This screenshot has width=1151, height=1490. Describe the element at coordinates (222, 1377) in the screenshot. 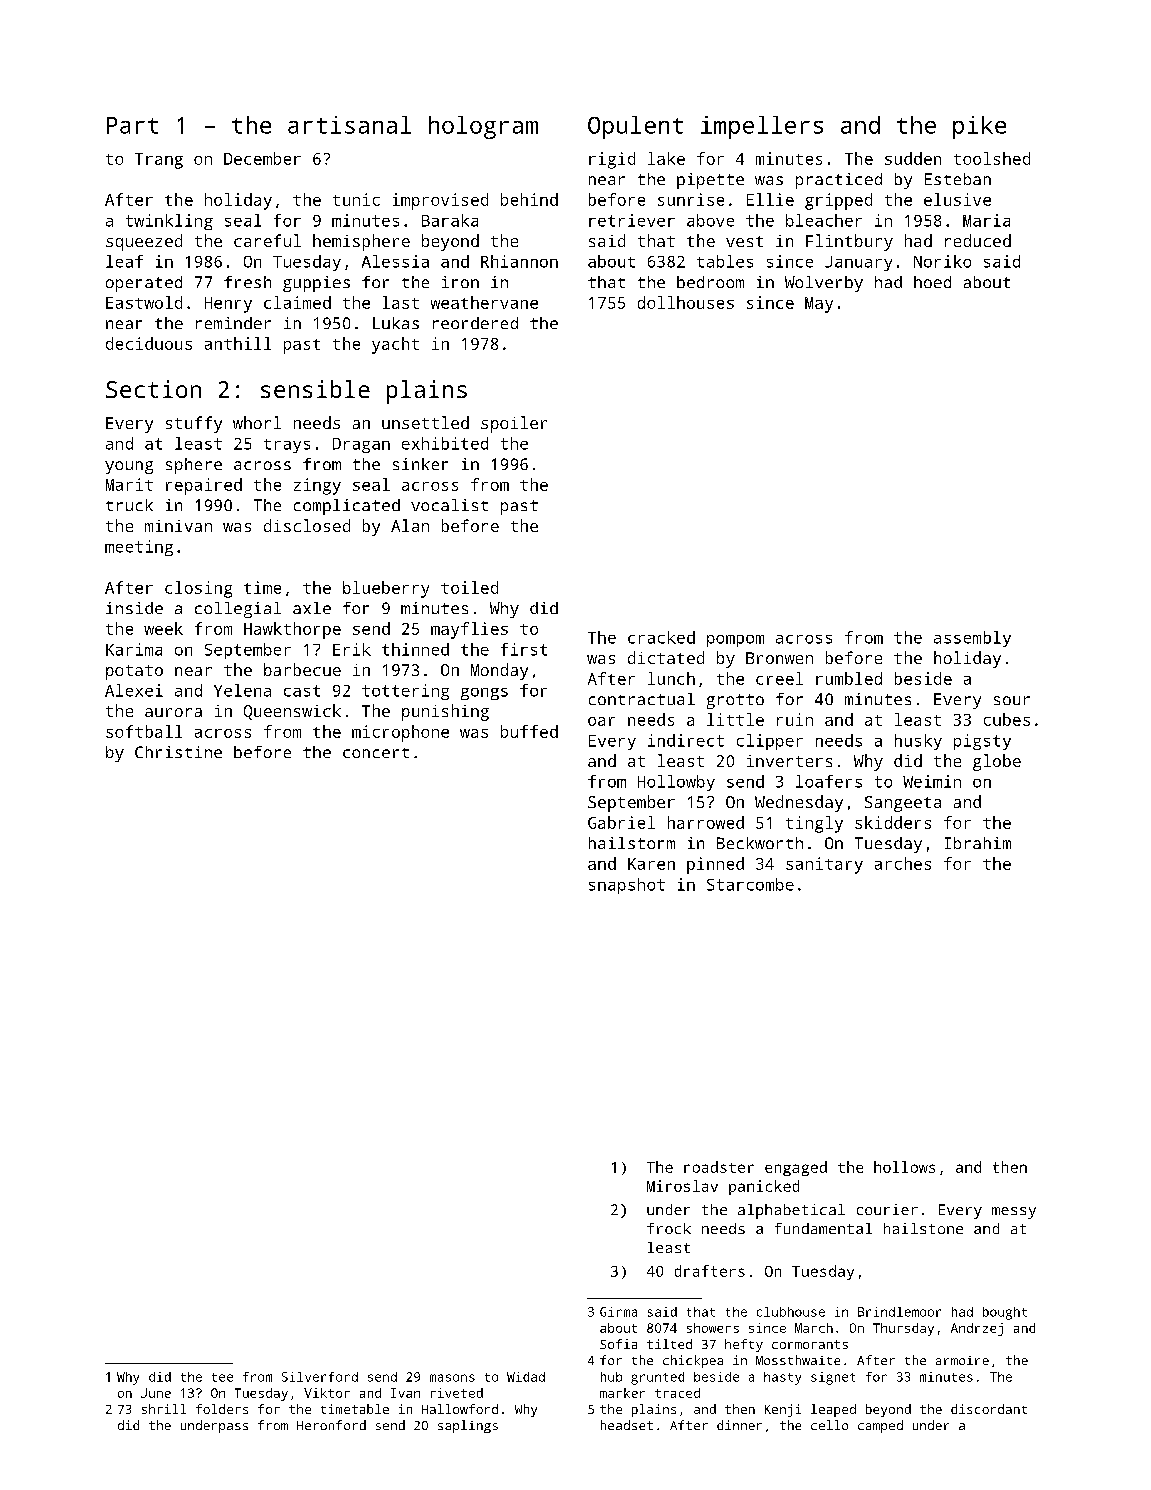

I see `tee` at that location.
